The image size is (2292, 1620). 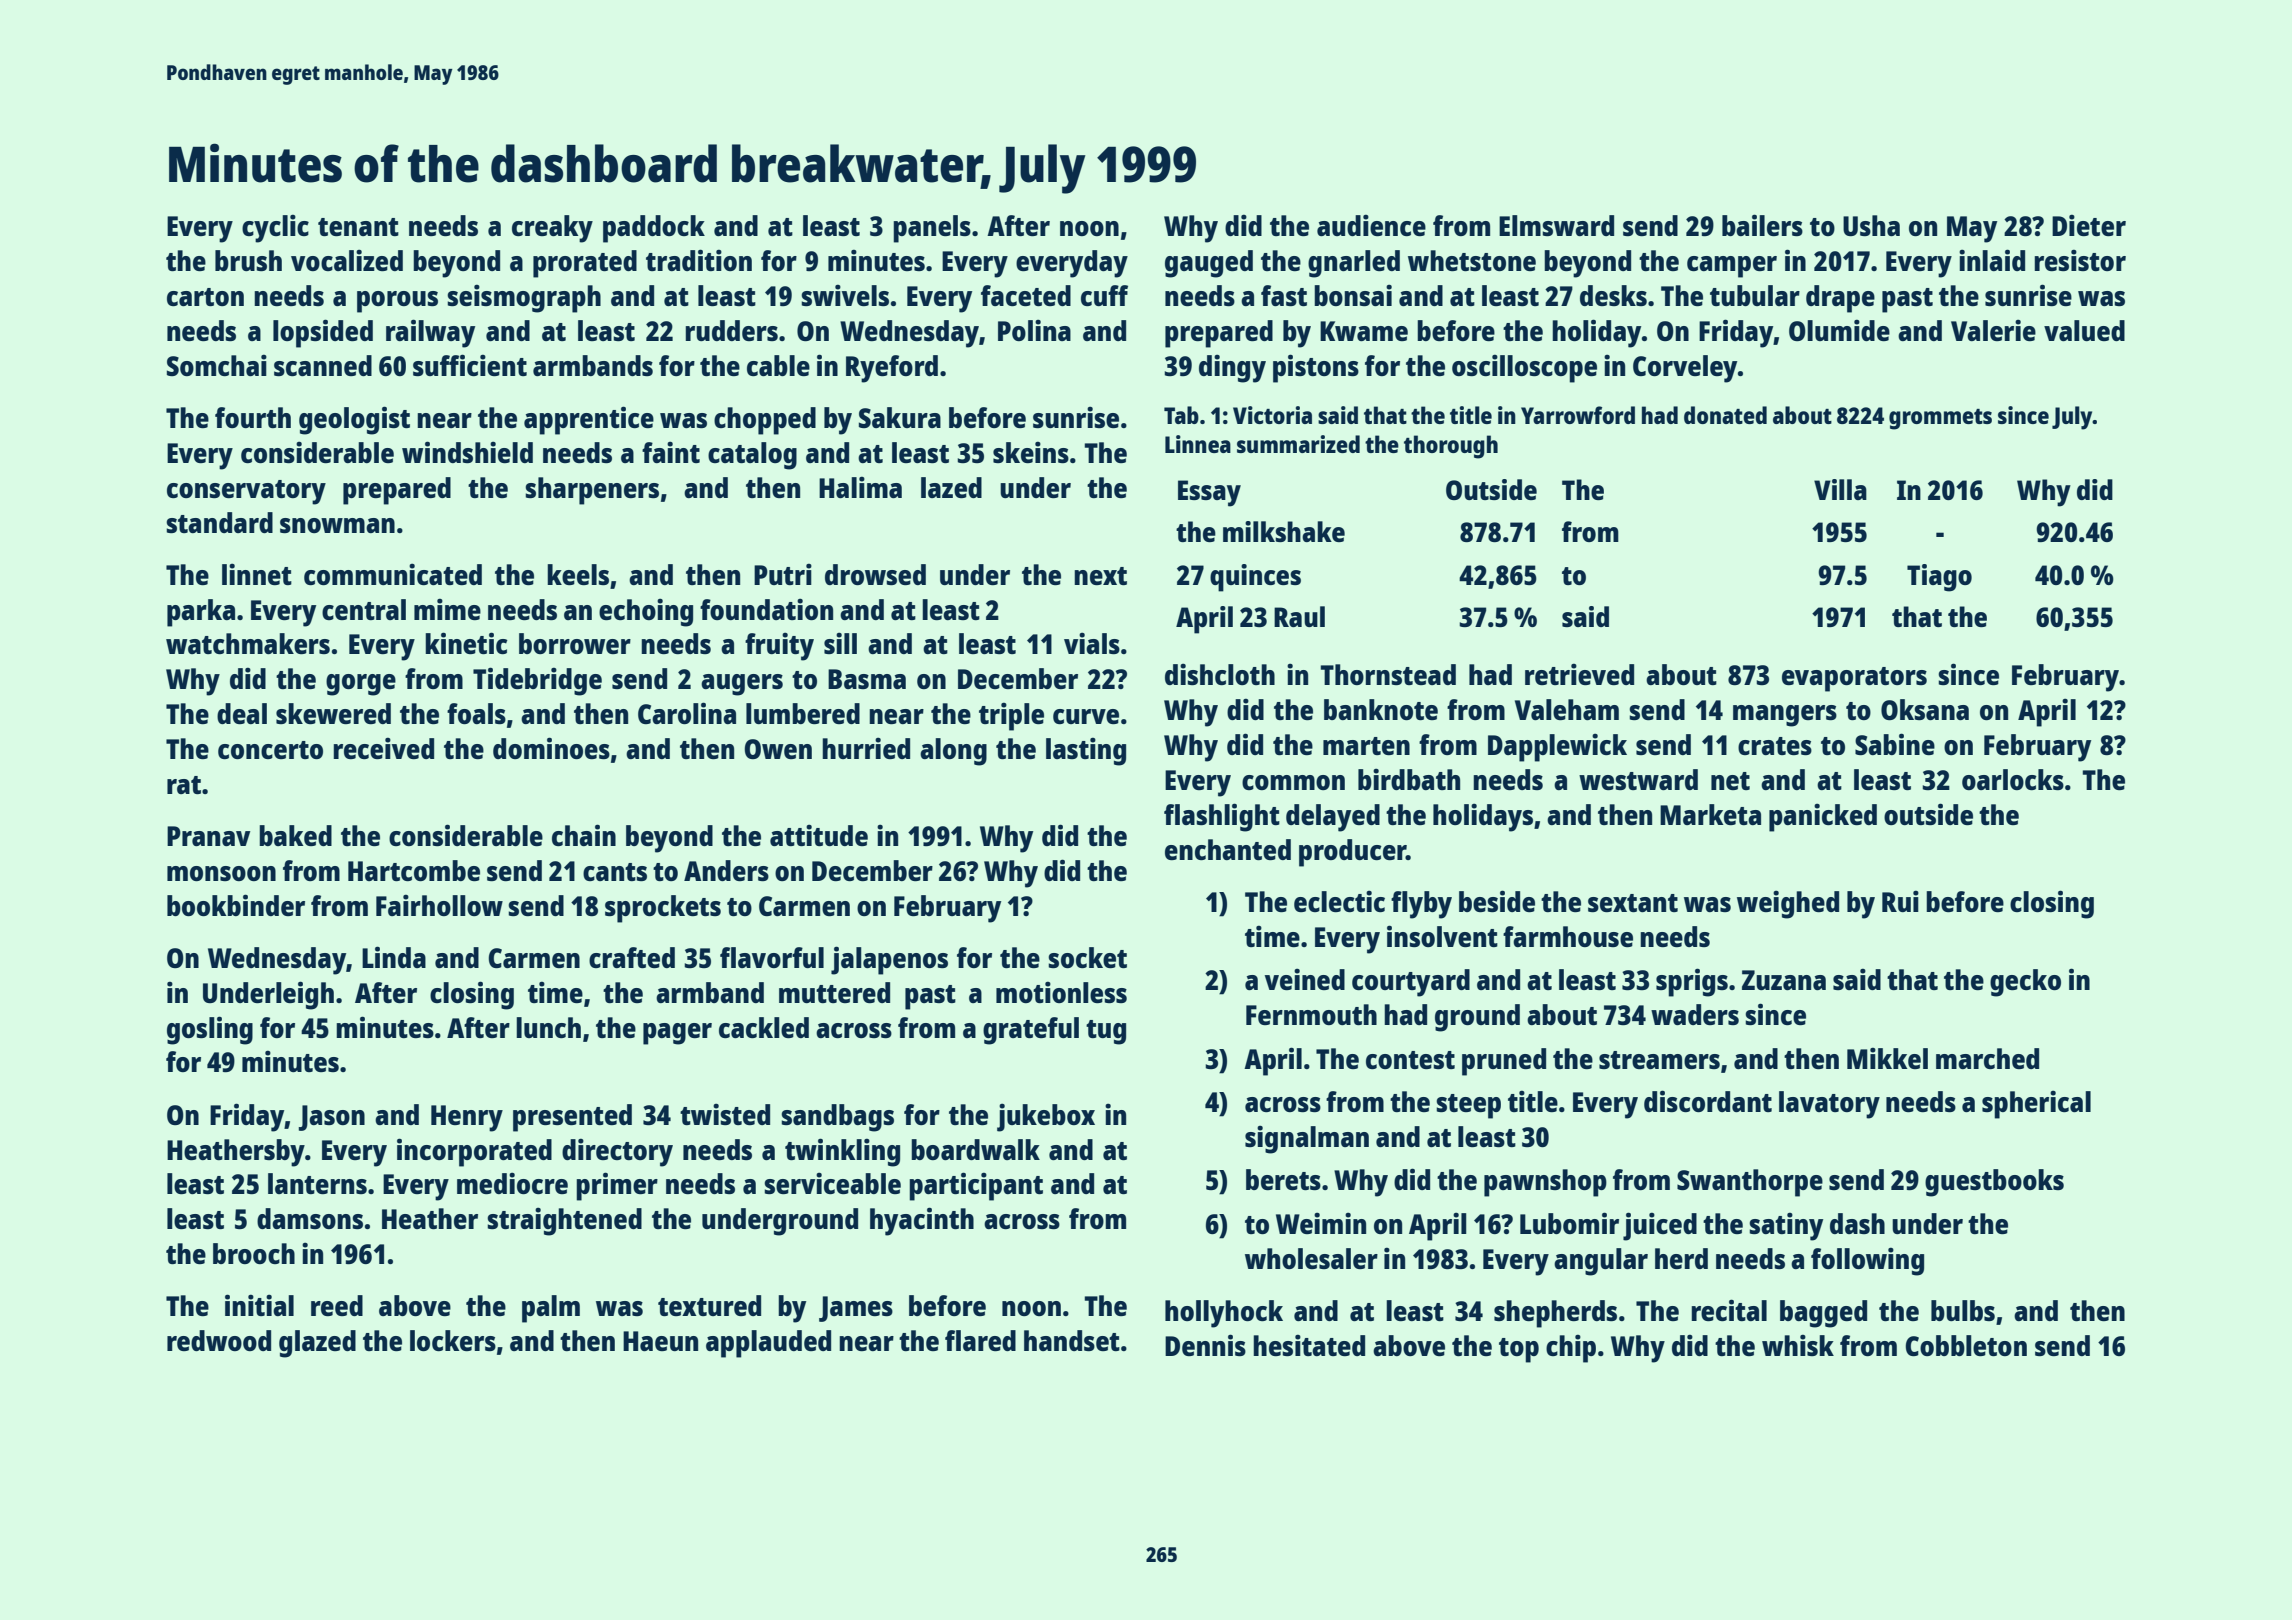 I want to click on handset, so click(x=1072, y=1340).
